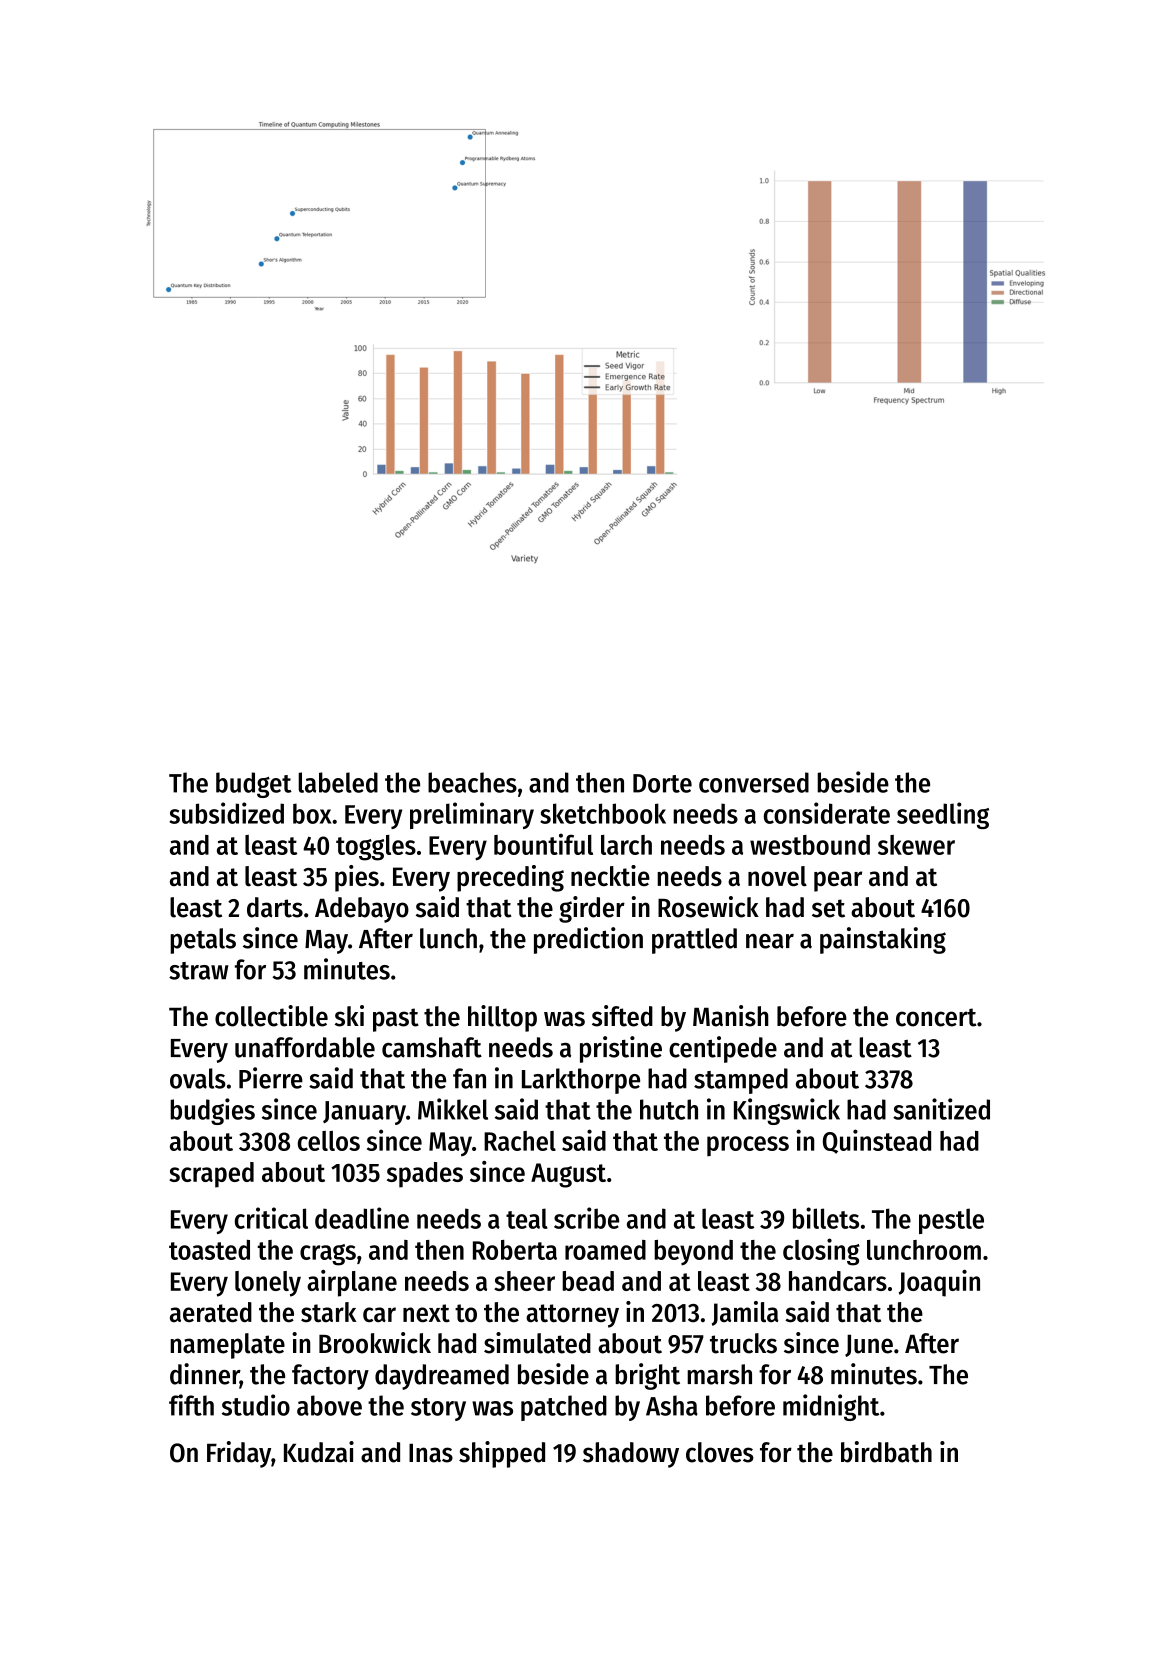  Describe the element at coordinates (319, 1452) in the image. I see `Kudzai` at that location.
